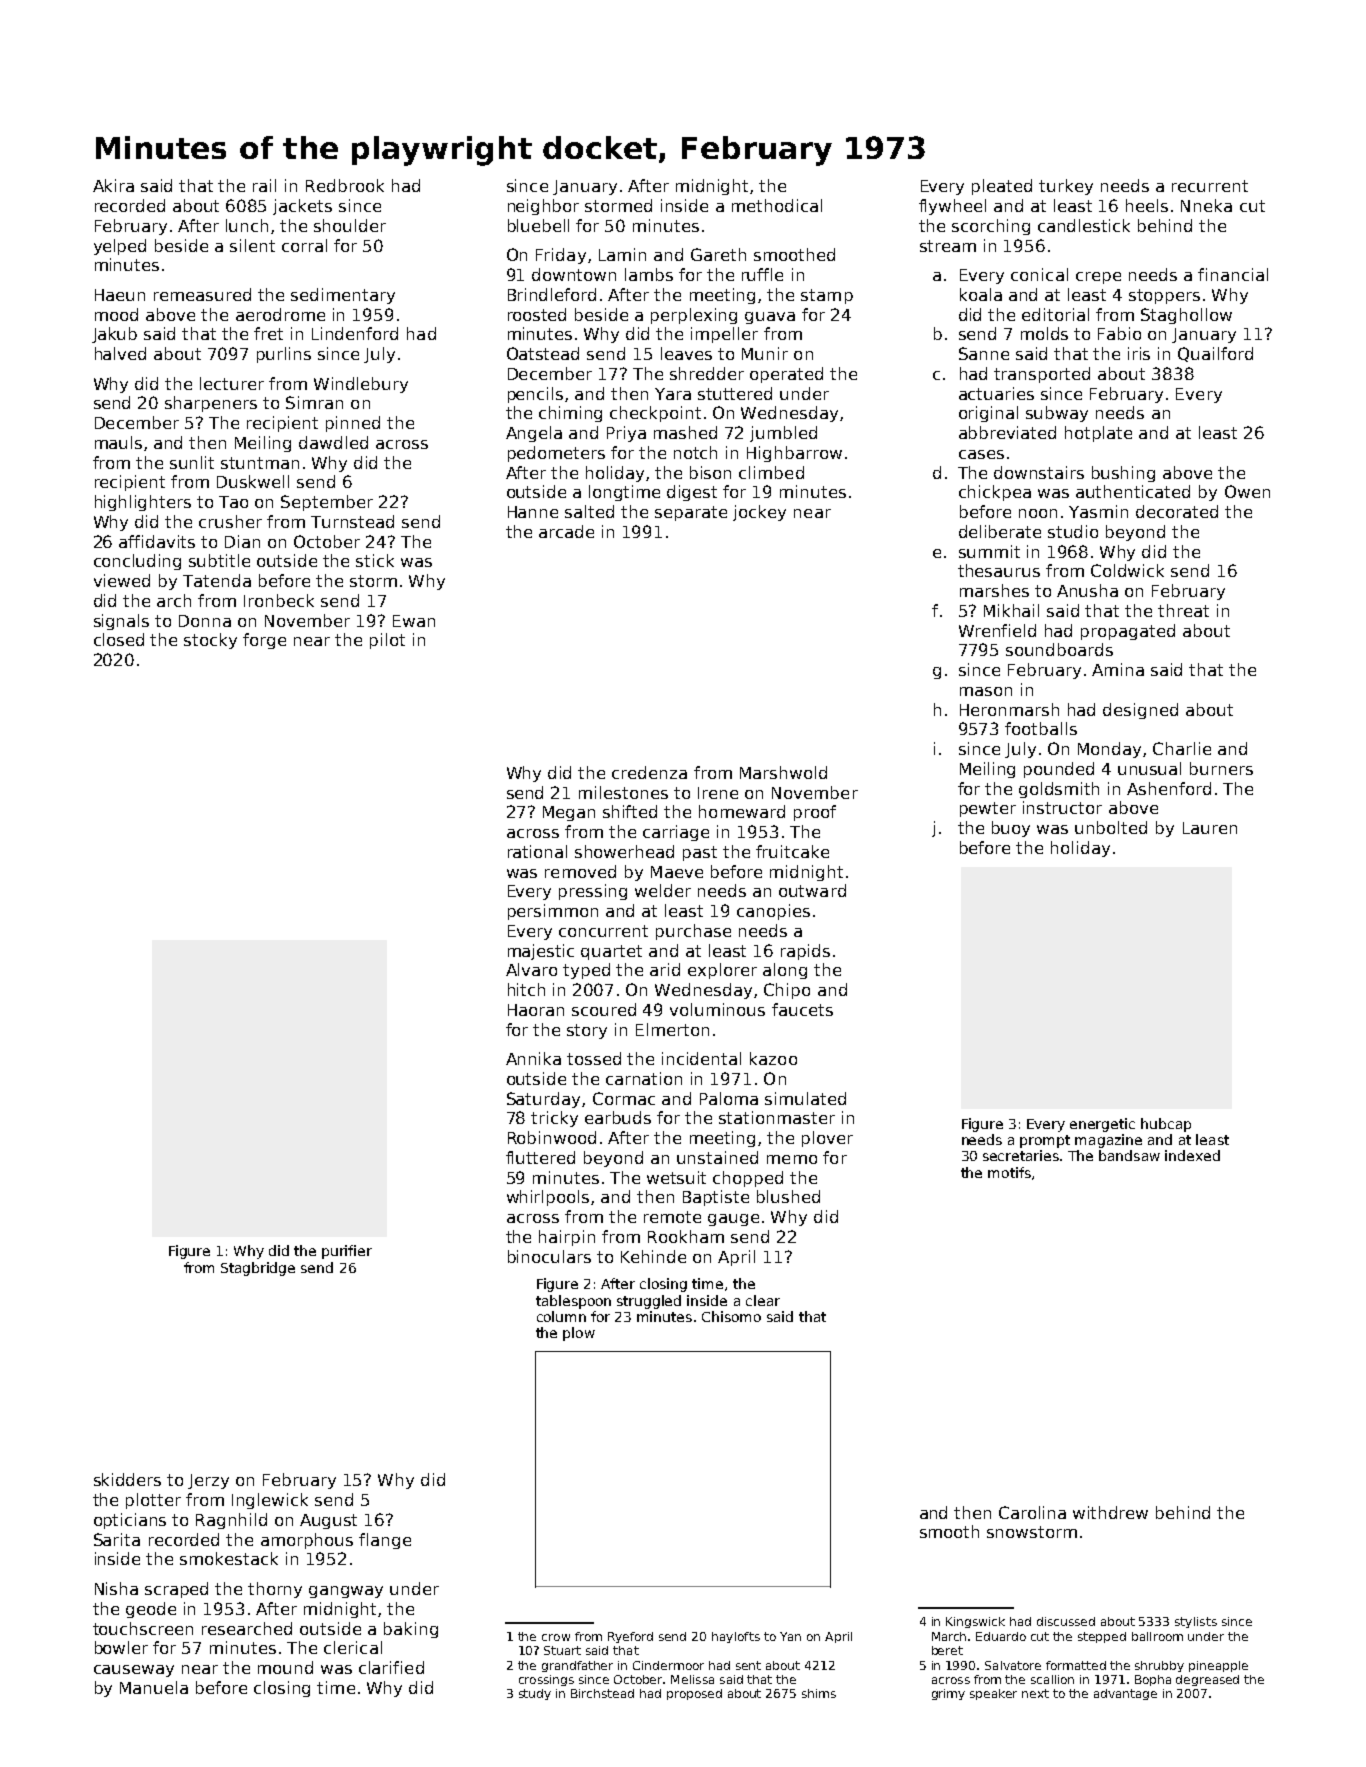 The height and width of the screenshot is (1767, 1366). What do you see at coordinates (1066, 1621) in the screenshot?
I see `discussed` at bounding box center [1066, 1621].
